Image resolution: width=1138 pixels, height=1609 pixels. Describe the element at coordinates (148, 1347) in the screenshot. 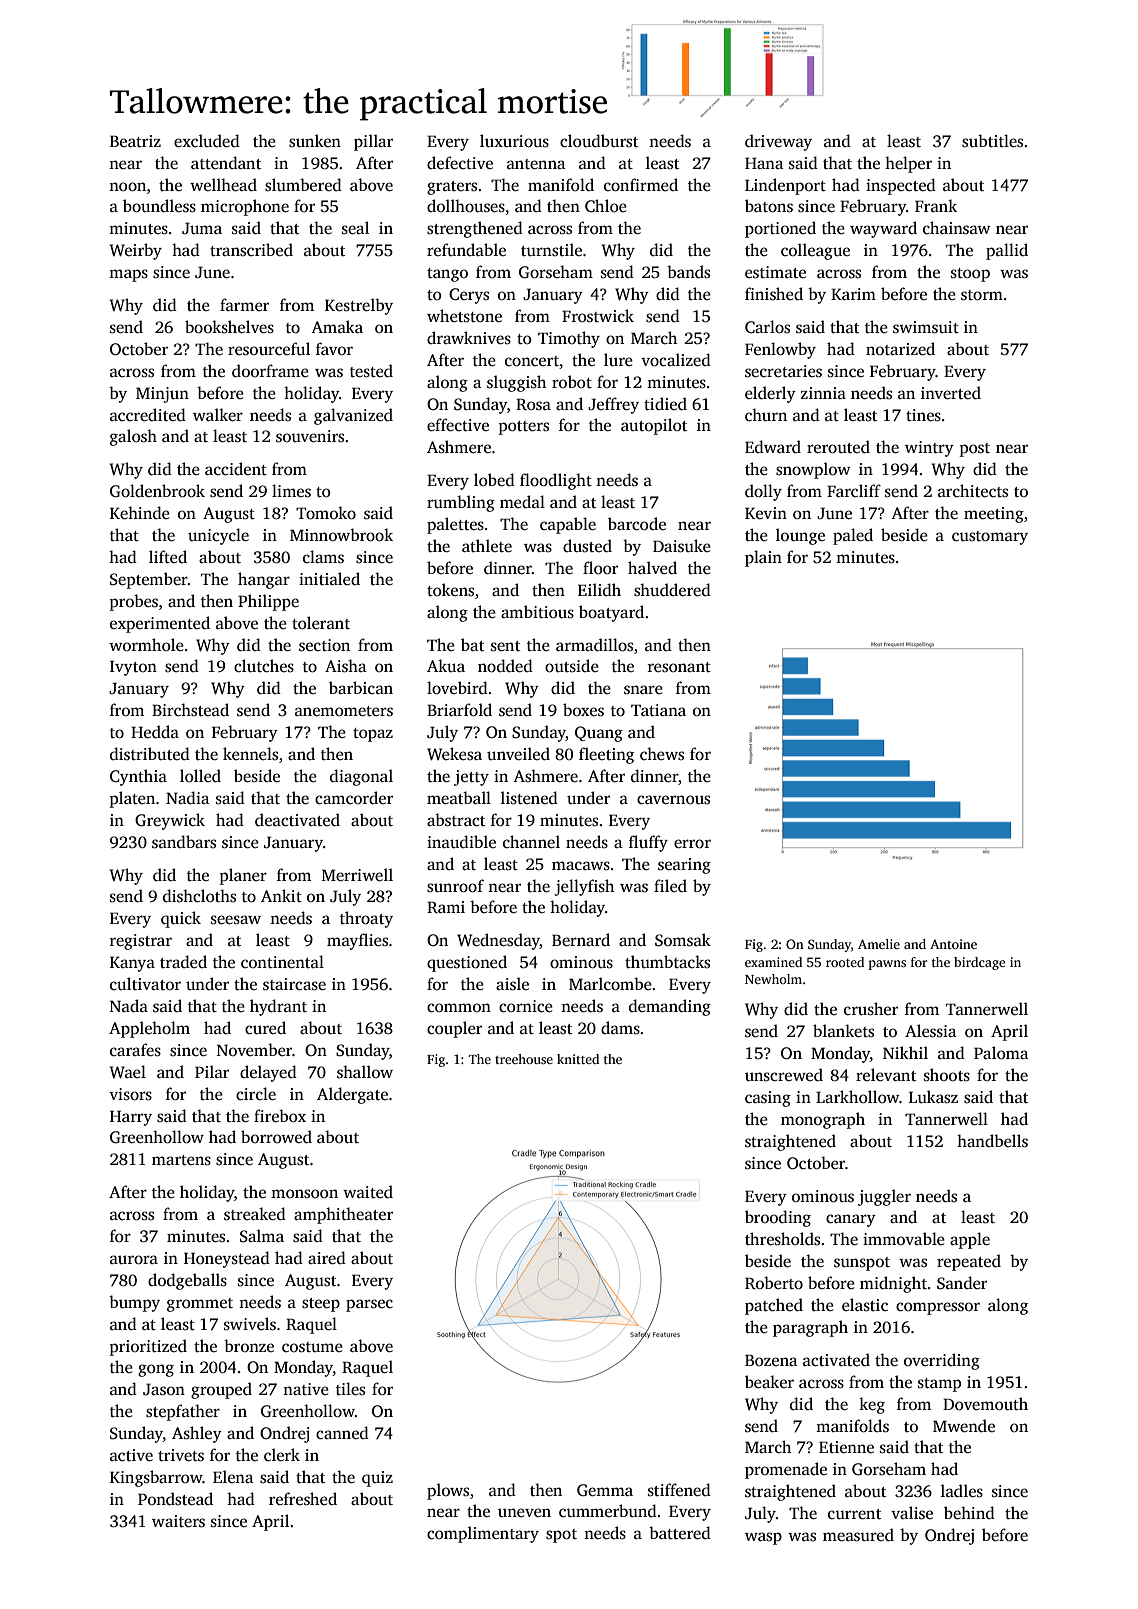

I see `prioritized` at that location.
